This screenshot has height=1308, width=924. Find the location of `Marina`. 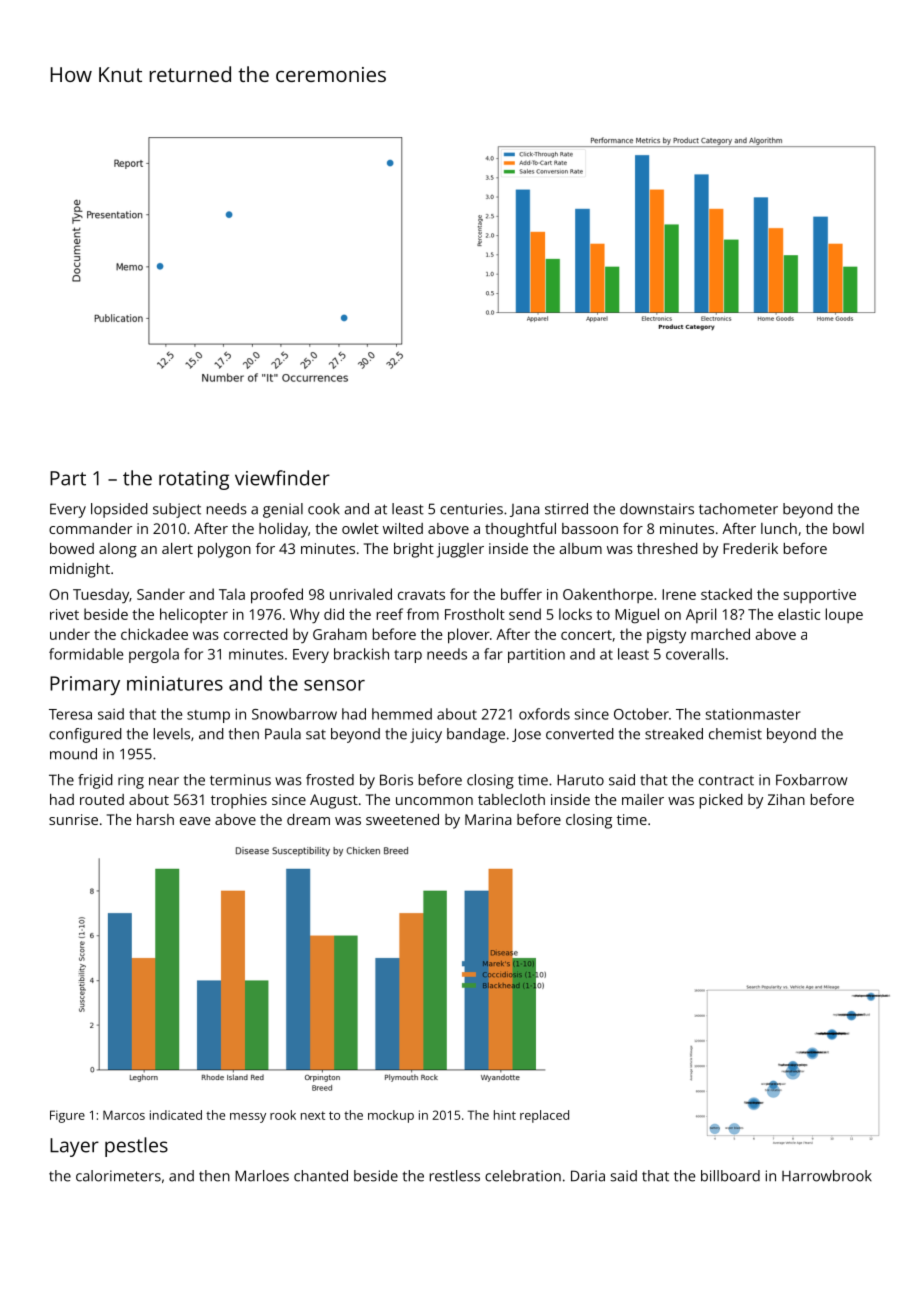

Marina is located at coordinates (488, 819).
